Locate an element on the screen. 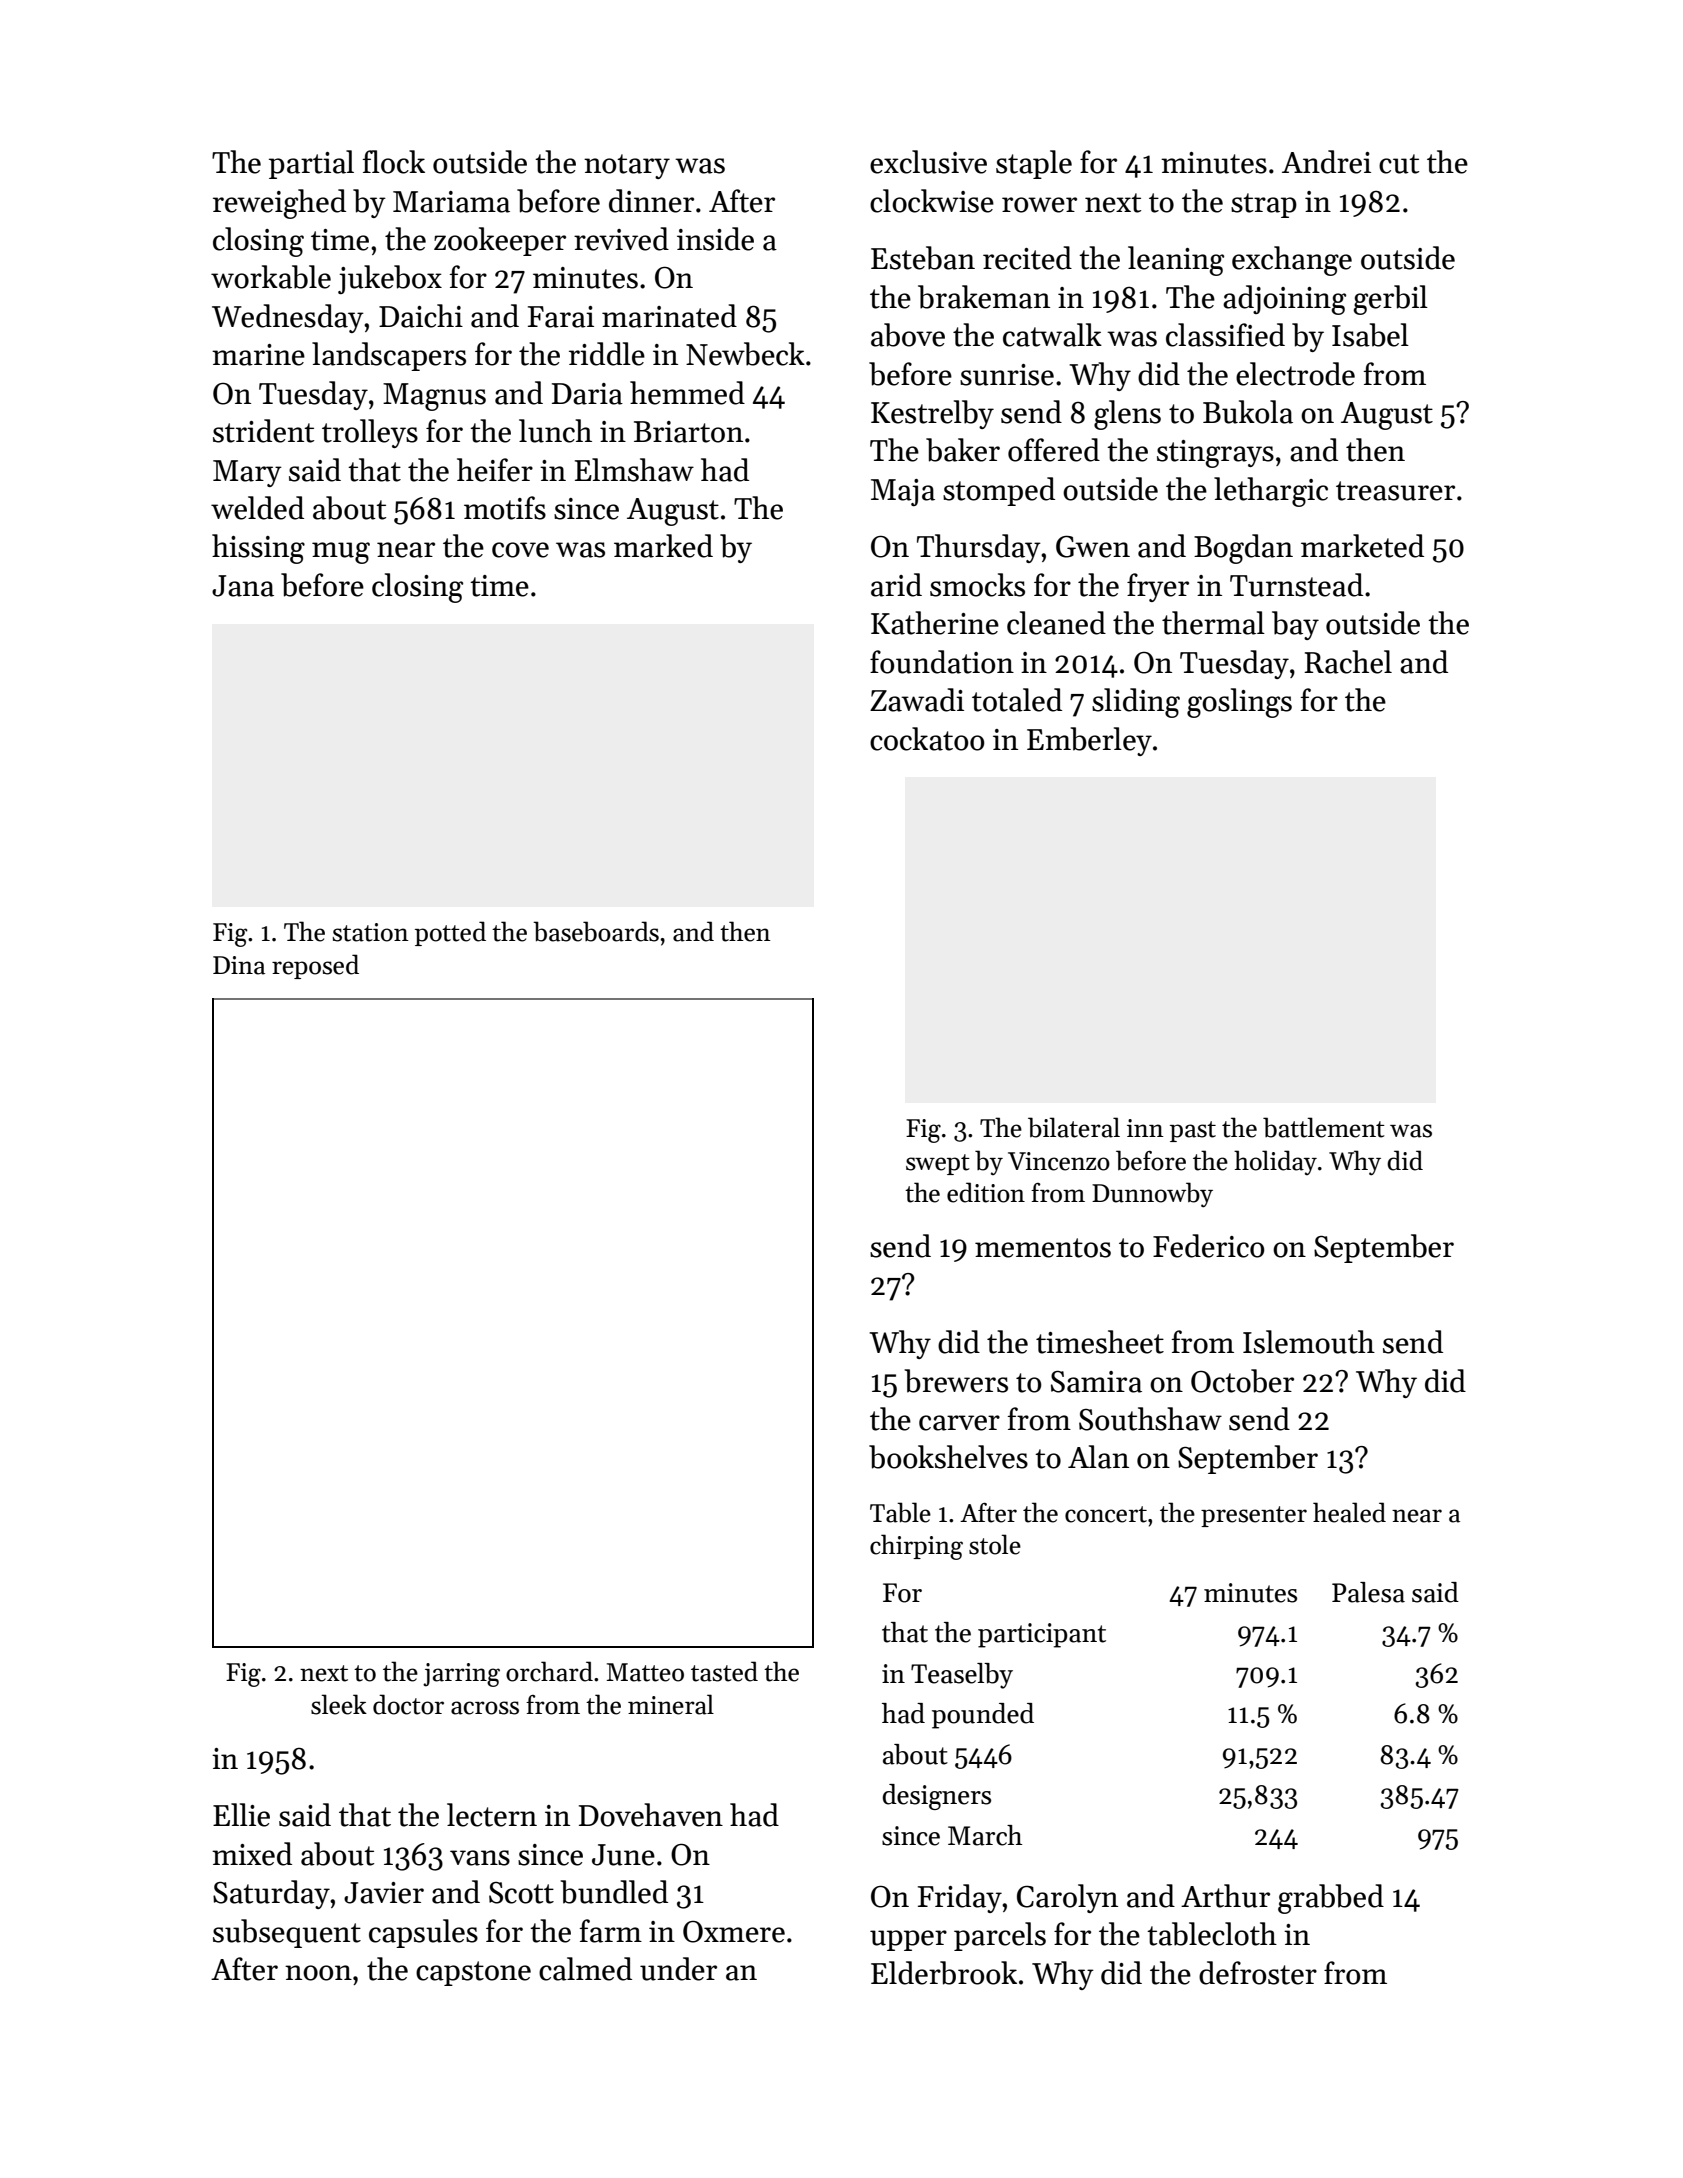 This screenshot has height=2178, width=1683. flock is located at coordinates (394, 162).
